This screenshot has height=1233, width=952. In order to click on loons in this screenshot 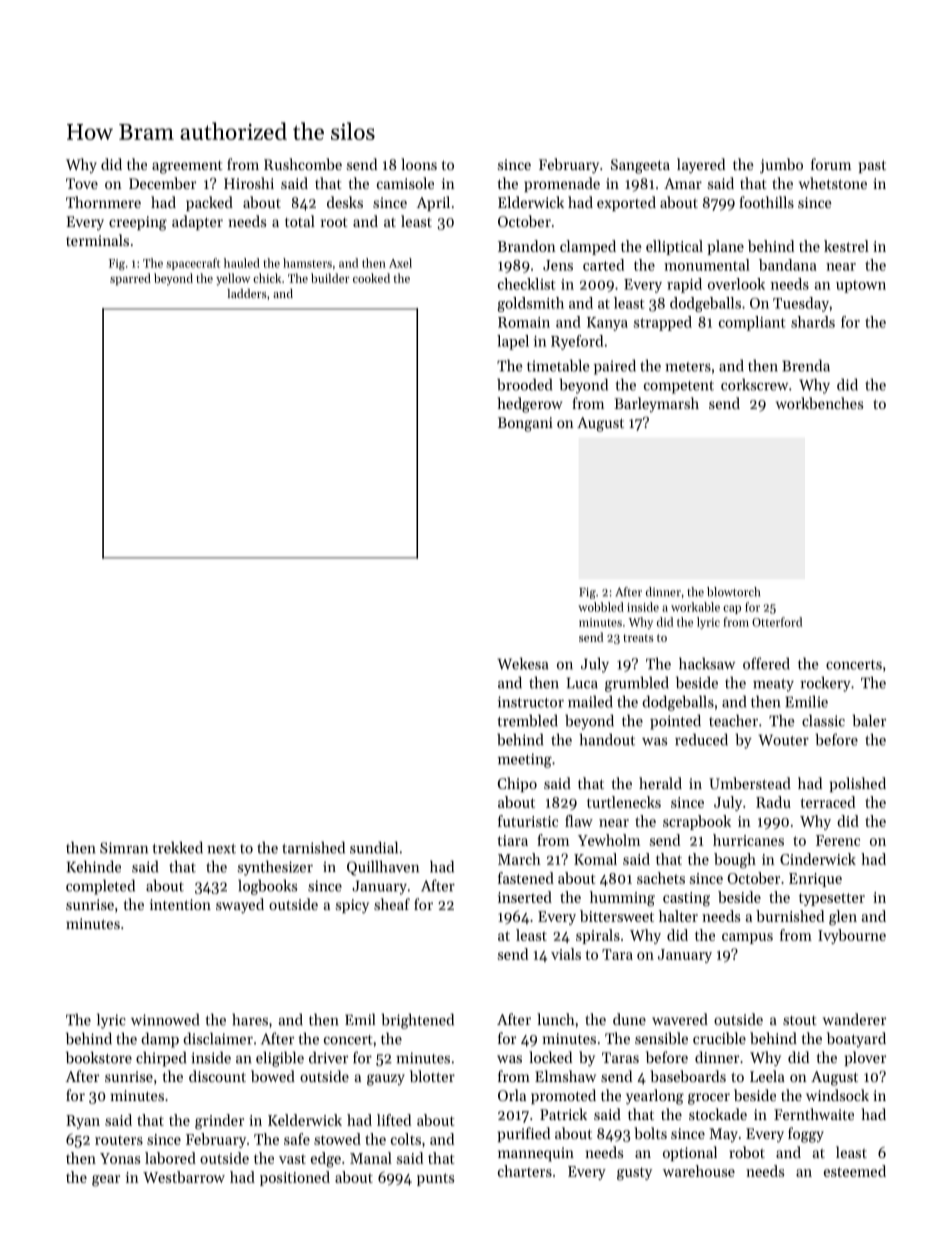, I will do `click(419, 164)`.
